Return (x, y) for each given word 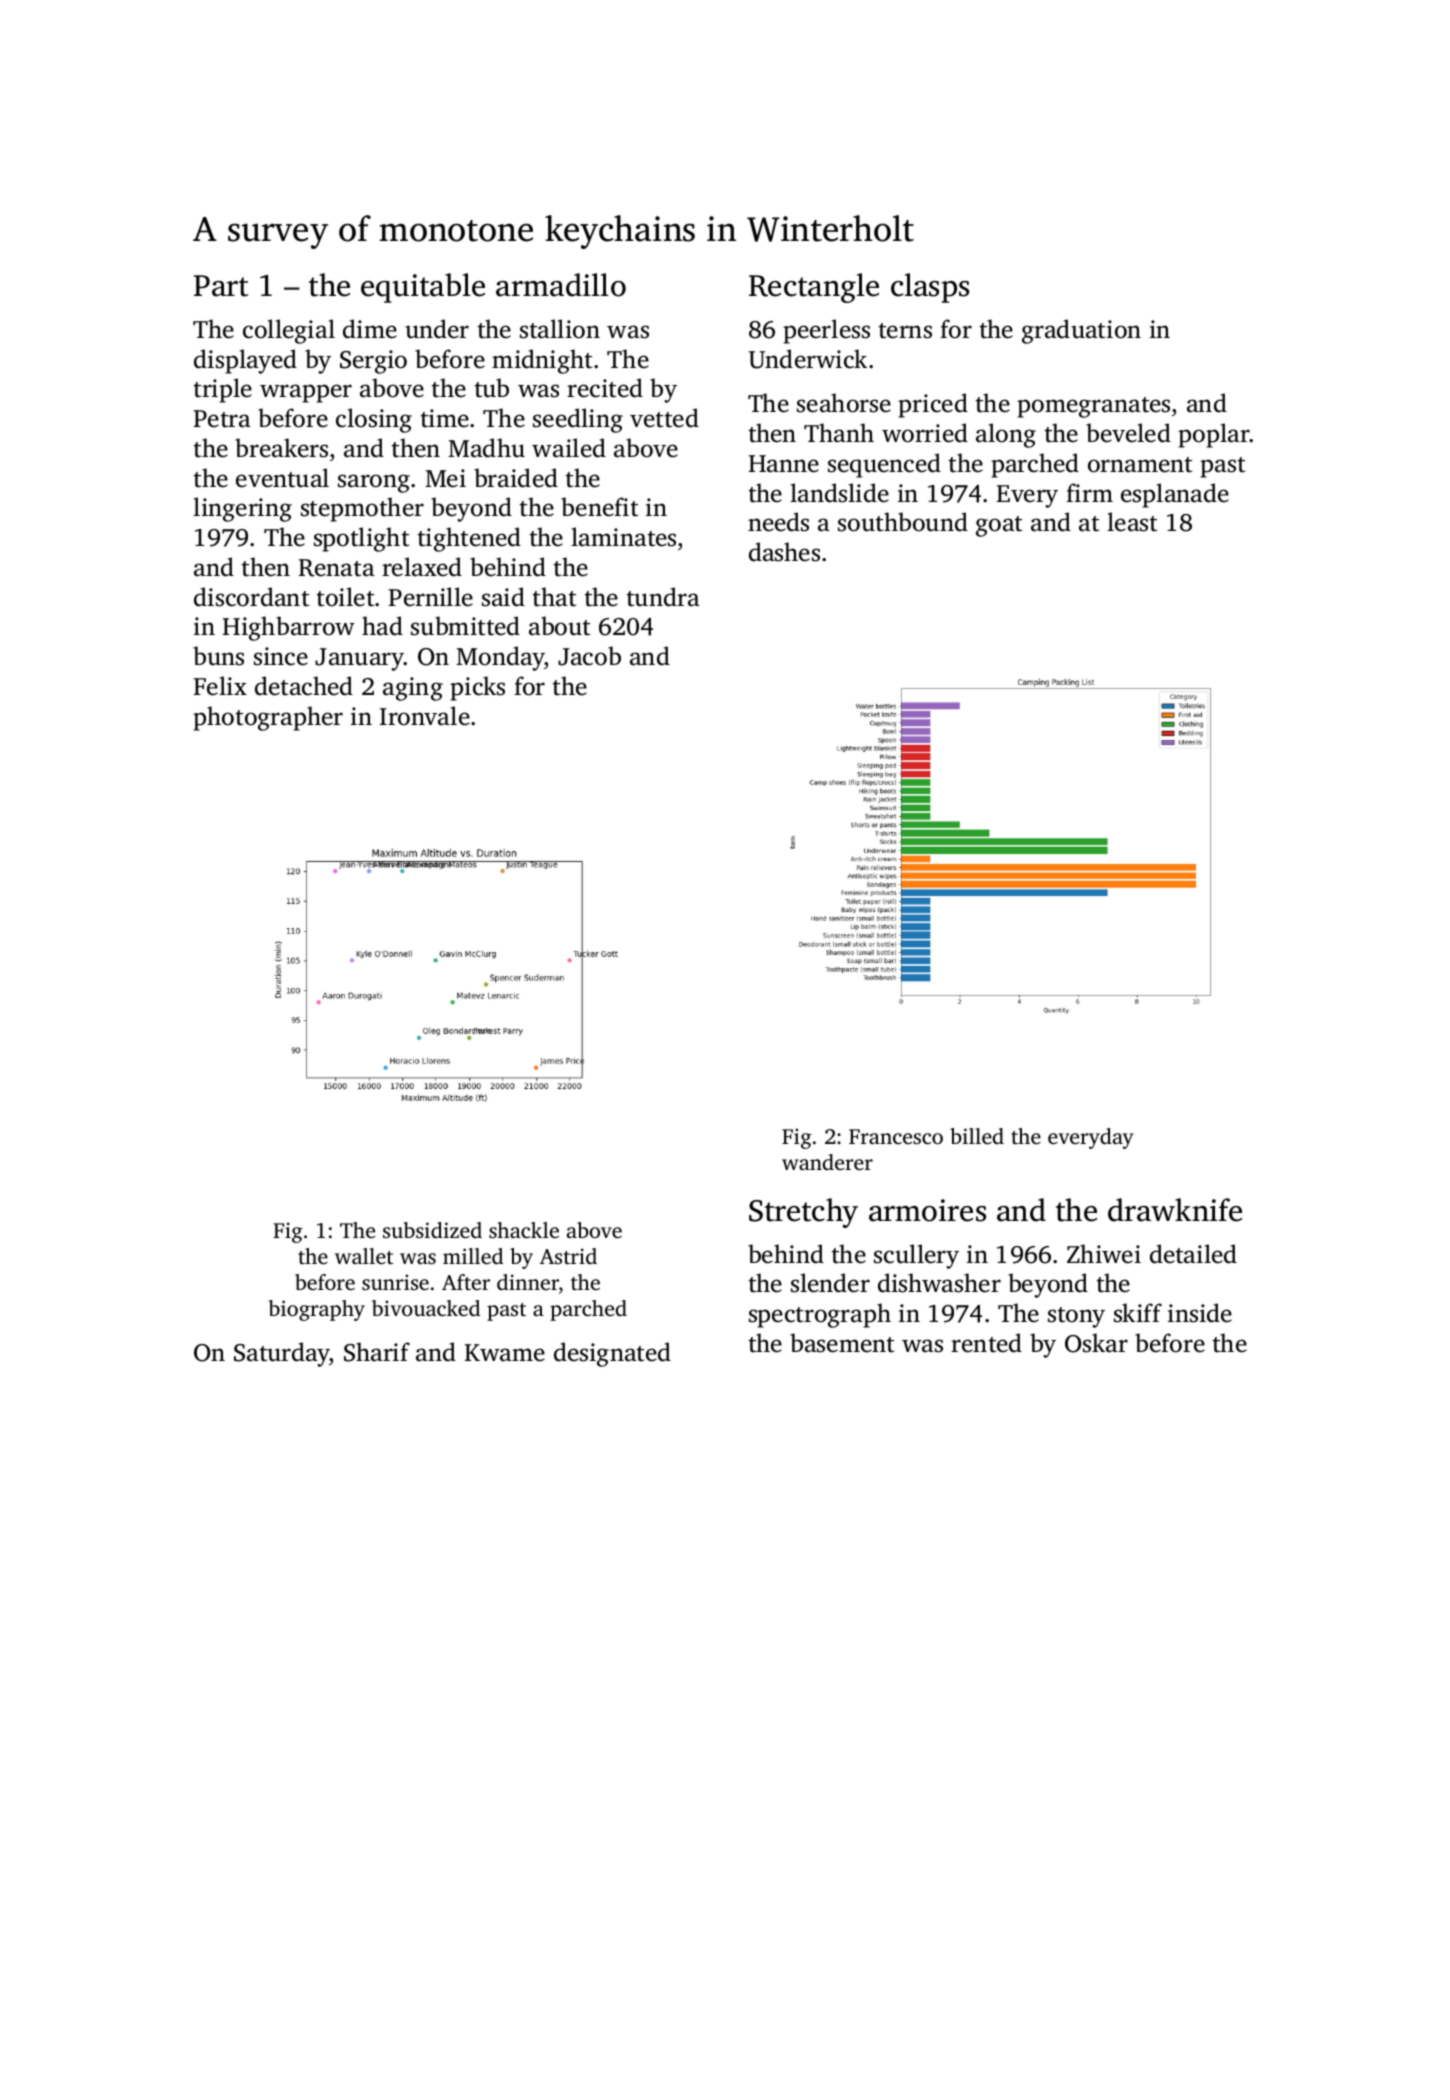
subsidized (432, 1230)
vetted (664, 418)
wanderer (827, 1162)
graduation (1081, 331)
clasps (930, 288)
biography (317, 1310)
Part (221, 286)
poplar (1214, 435)
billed (977, 1136)
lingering (242, 509)
